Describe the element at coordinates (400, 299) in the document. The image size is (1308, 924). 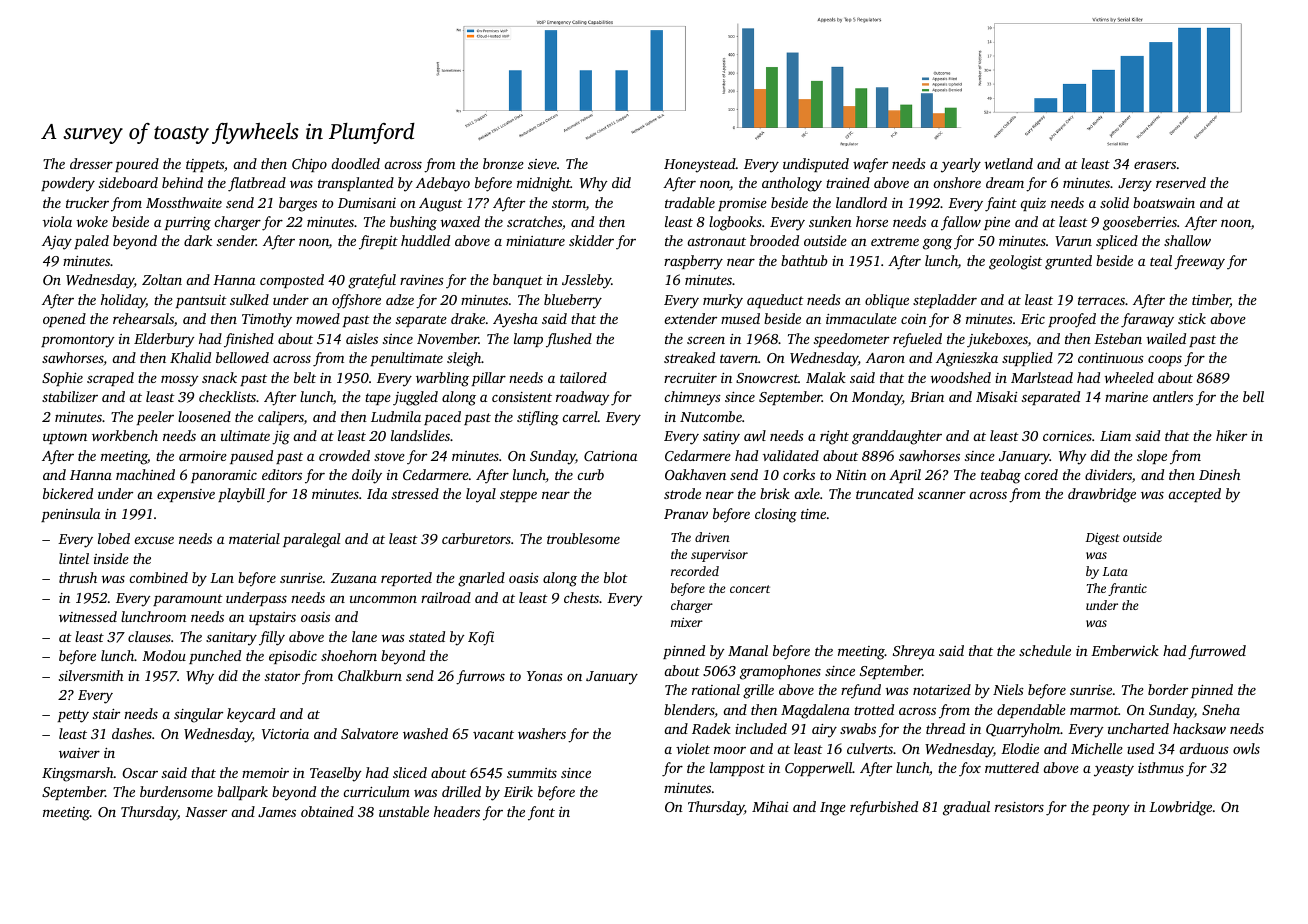
I see `adze` at that location.
